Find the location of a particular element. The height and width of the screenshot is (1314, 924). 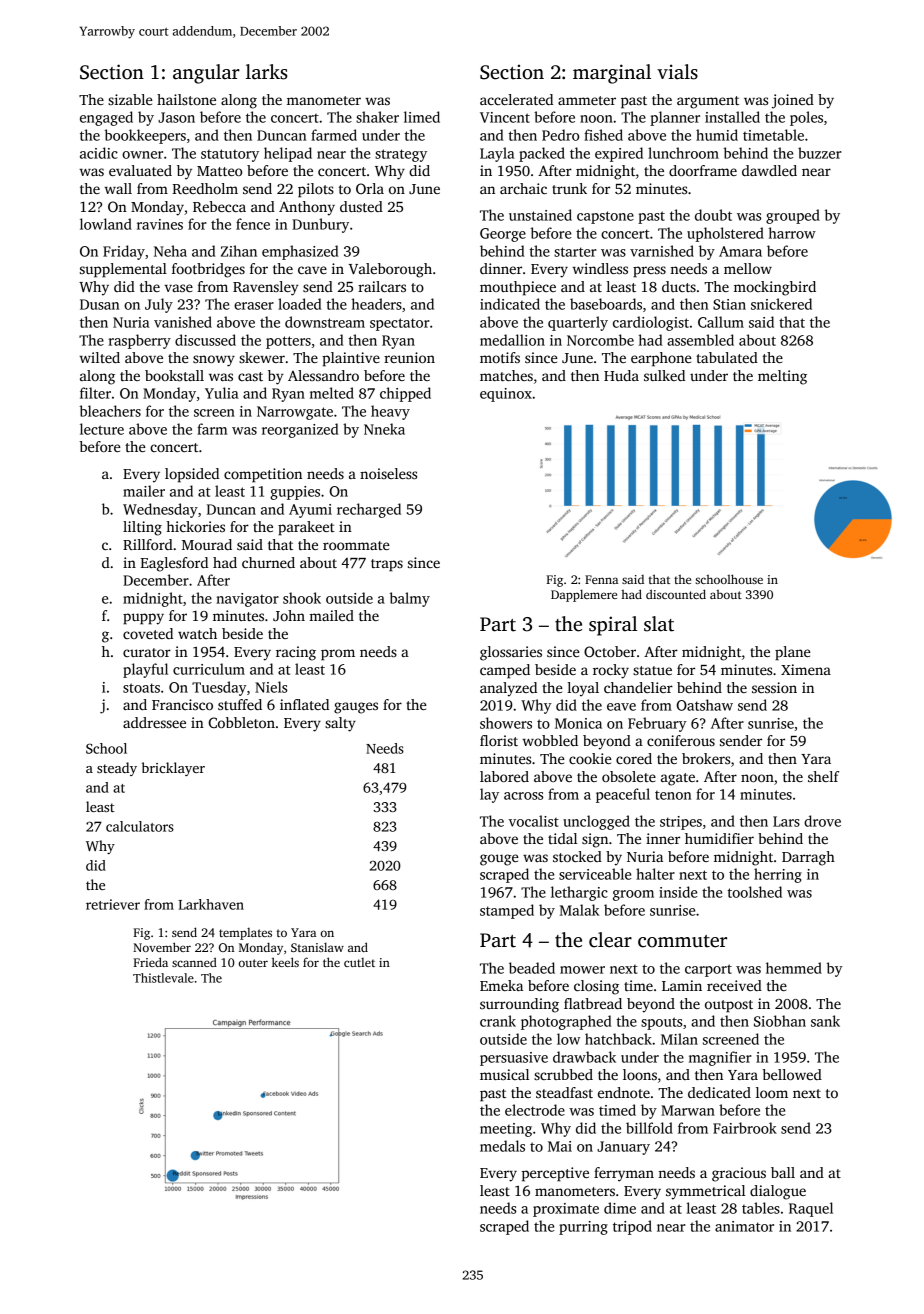

marginal is located at coordinates (612, 74).
